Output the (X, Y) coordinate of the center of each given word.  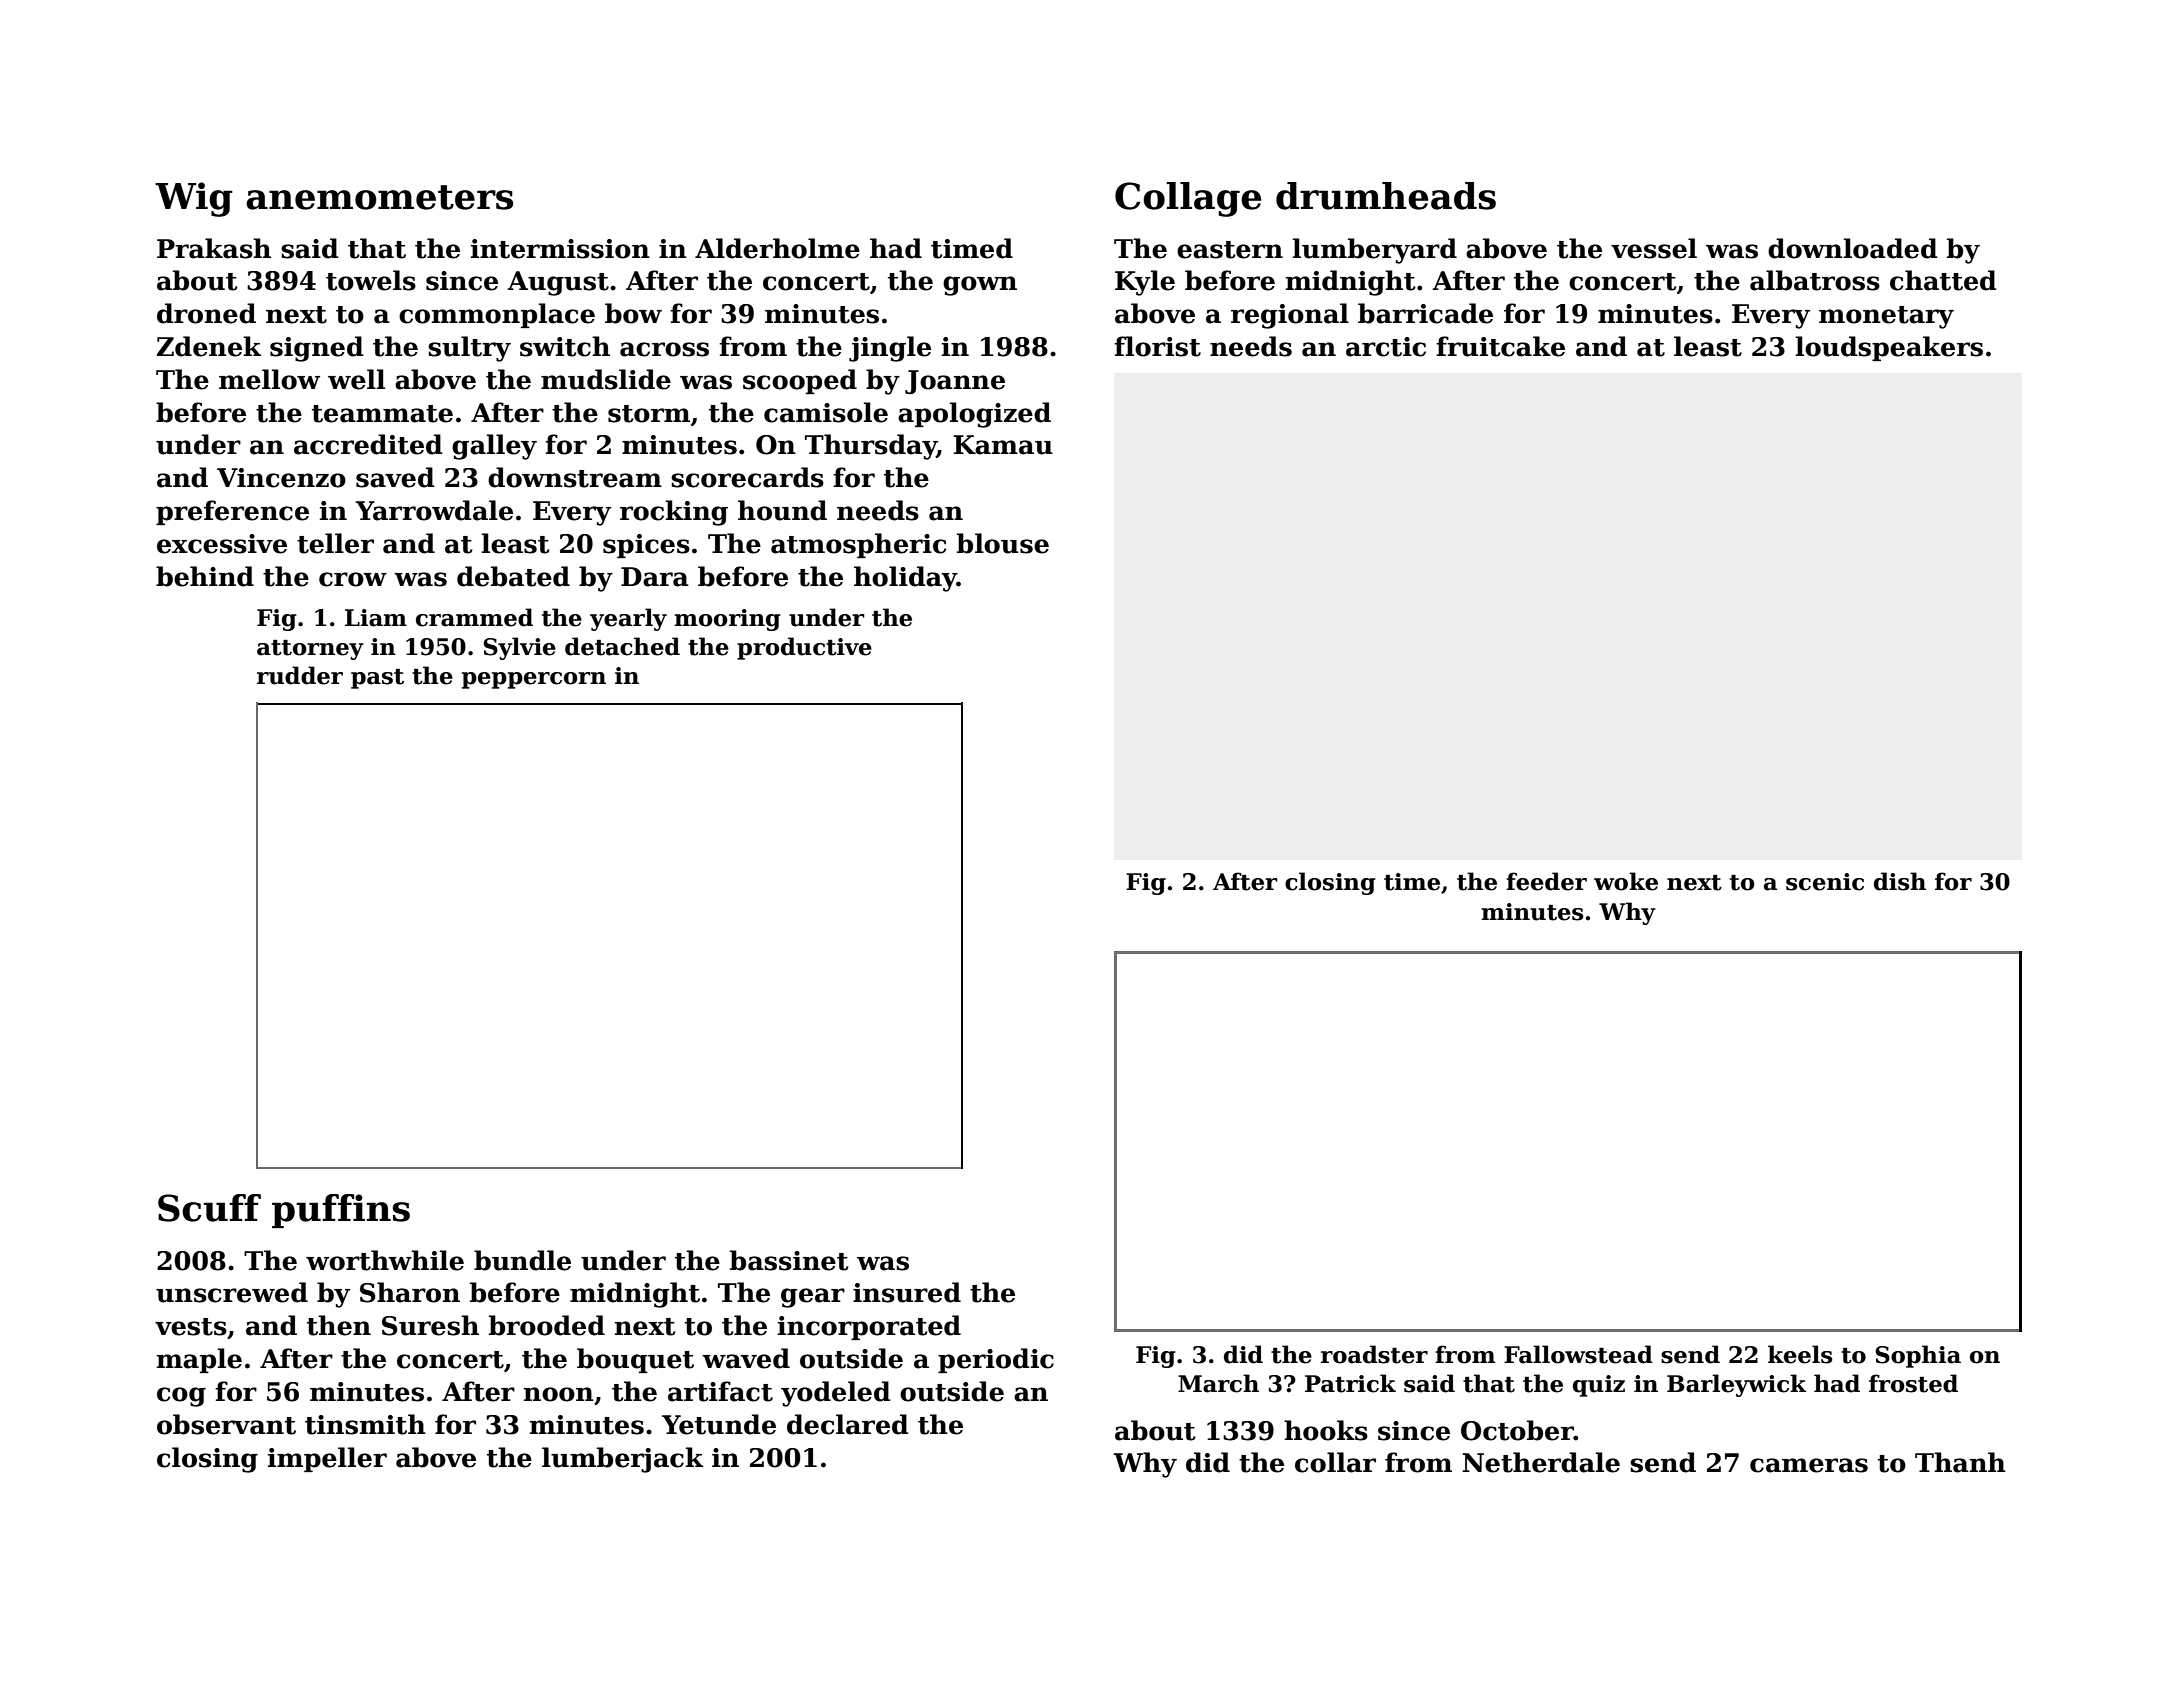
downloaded (1853, 248)
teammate (382, 414)
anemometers (379, 197)
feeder (1546, 881)
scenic (1825, 882)
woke (1626, 881)
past (377, 679)
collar (1335, 1462)
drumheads (1386, 196)
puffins (341, 1211)
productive (804, 648)
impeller (327, 1459)
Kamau (1003, 445)
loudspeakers (1889, 348)
